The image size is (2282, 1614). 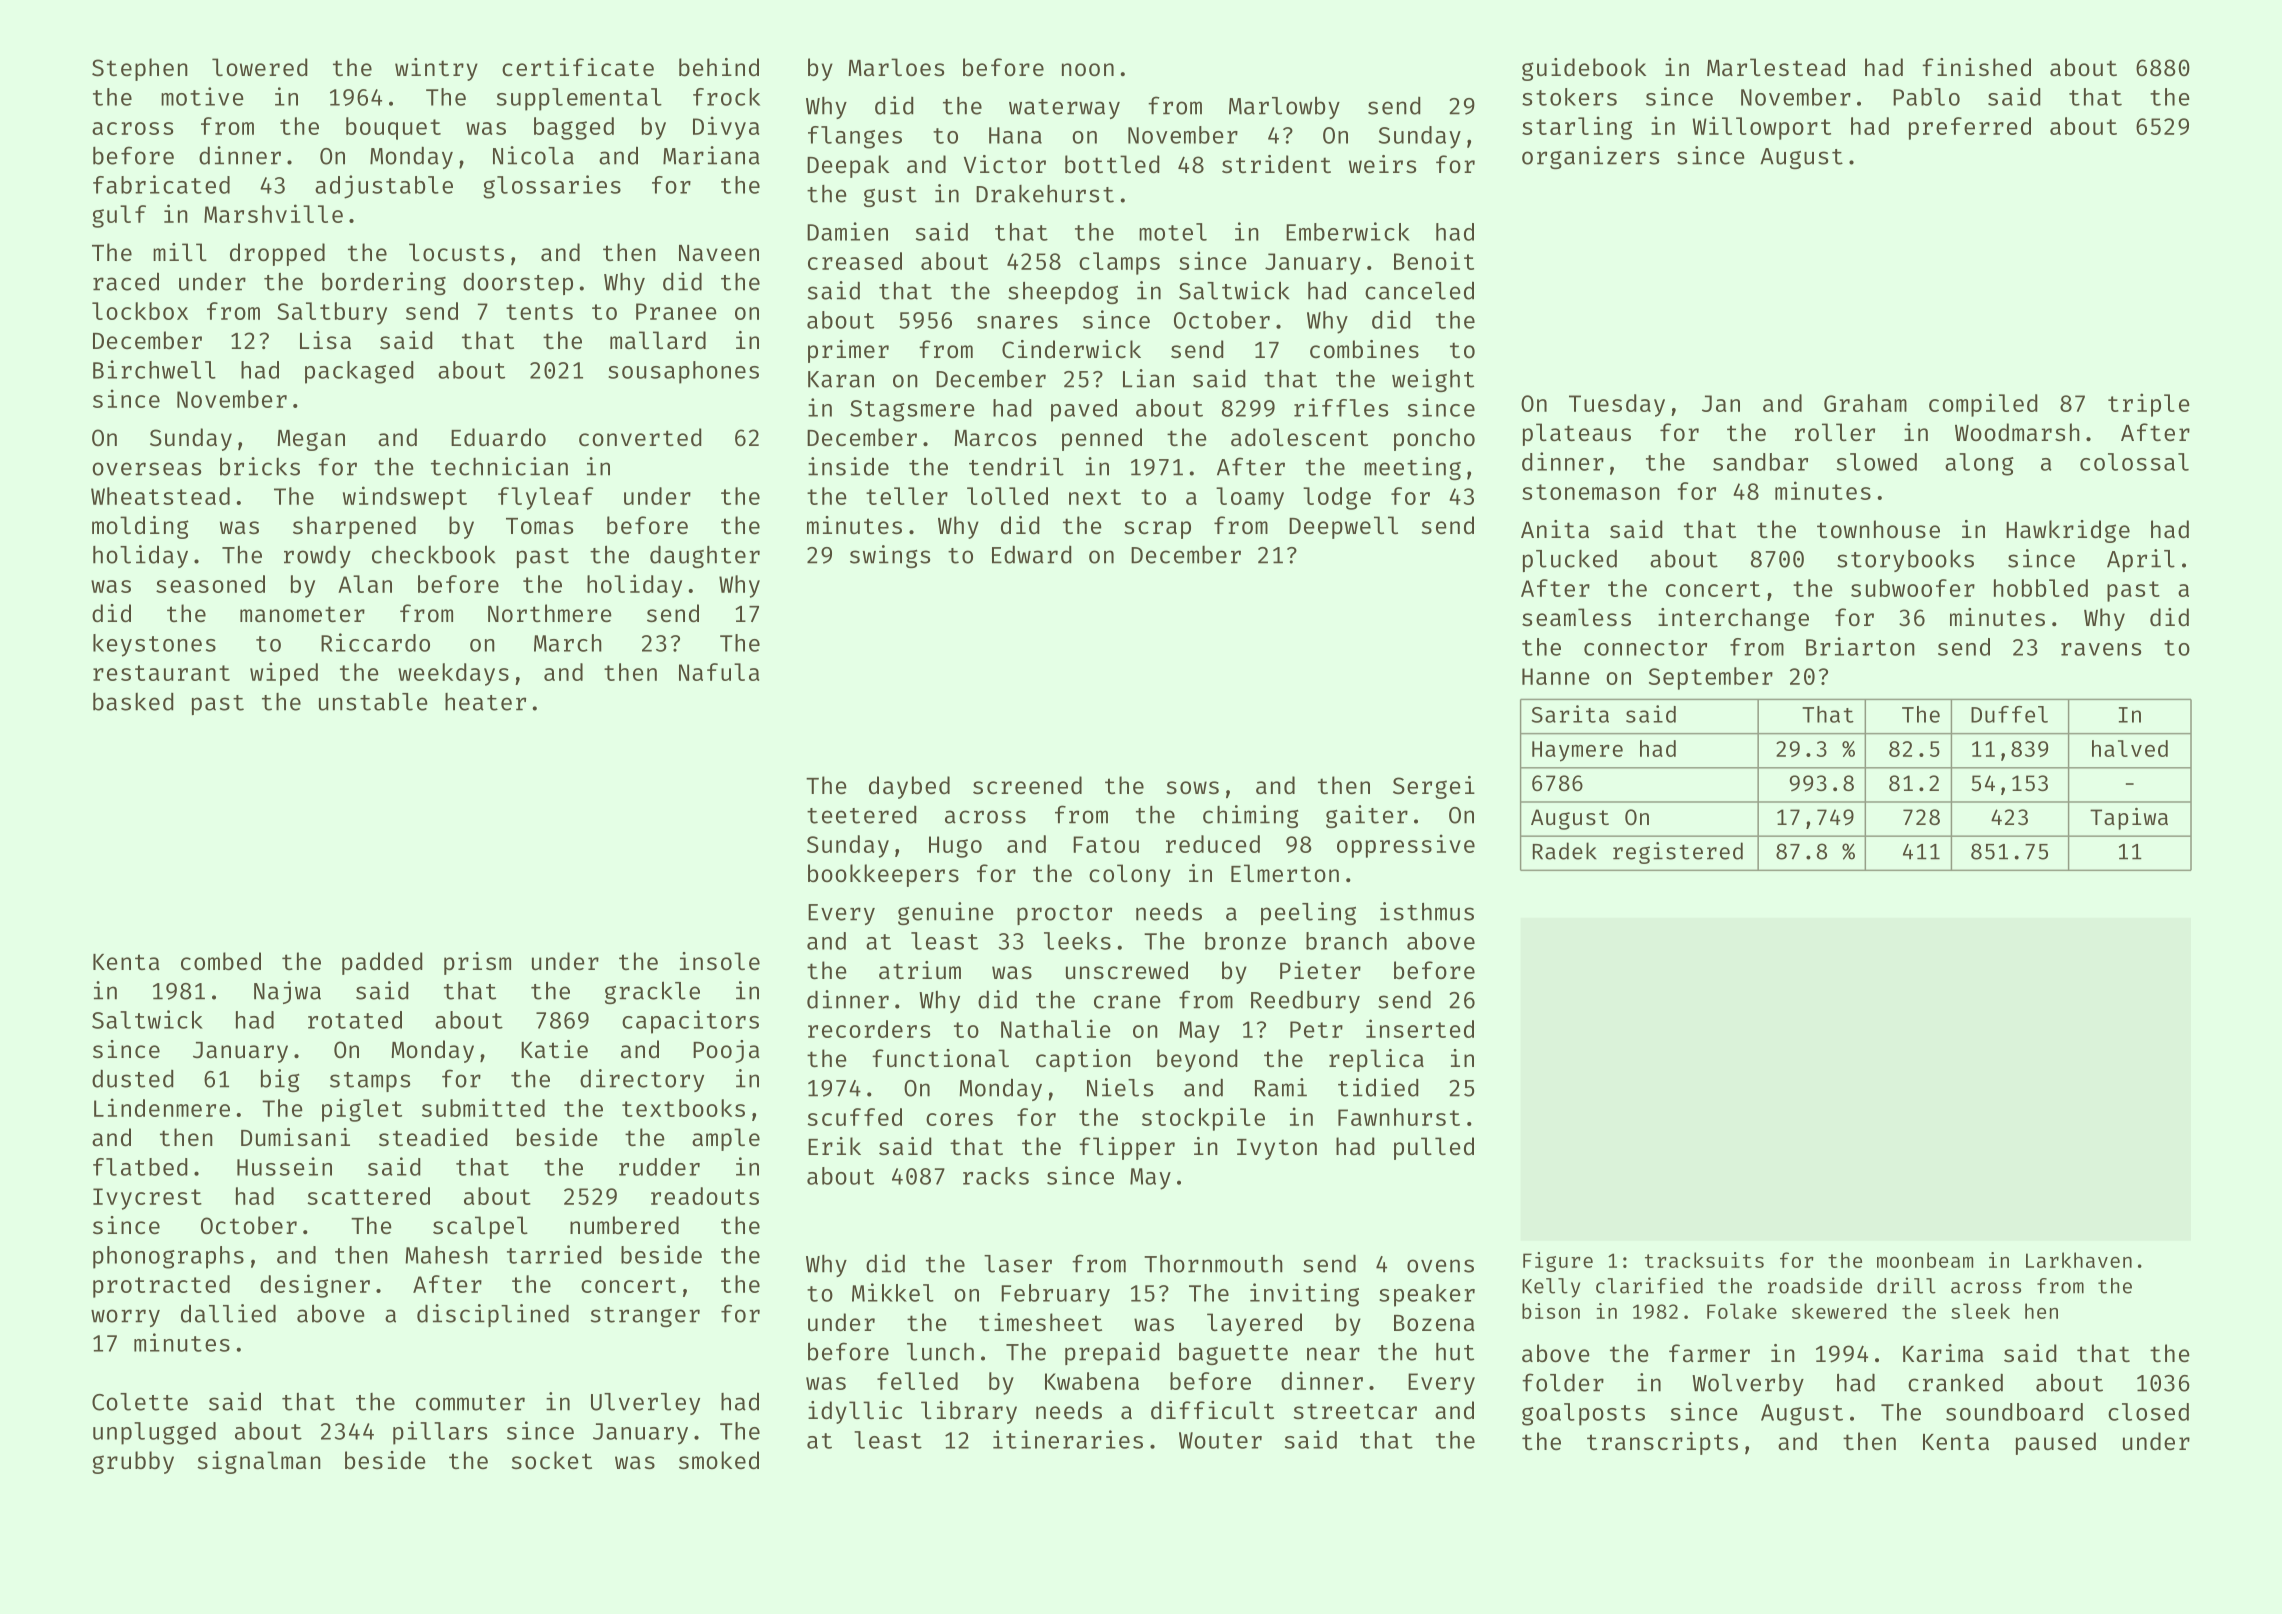 I want to click on scrap, so click(x=1157, y=530).
